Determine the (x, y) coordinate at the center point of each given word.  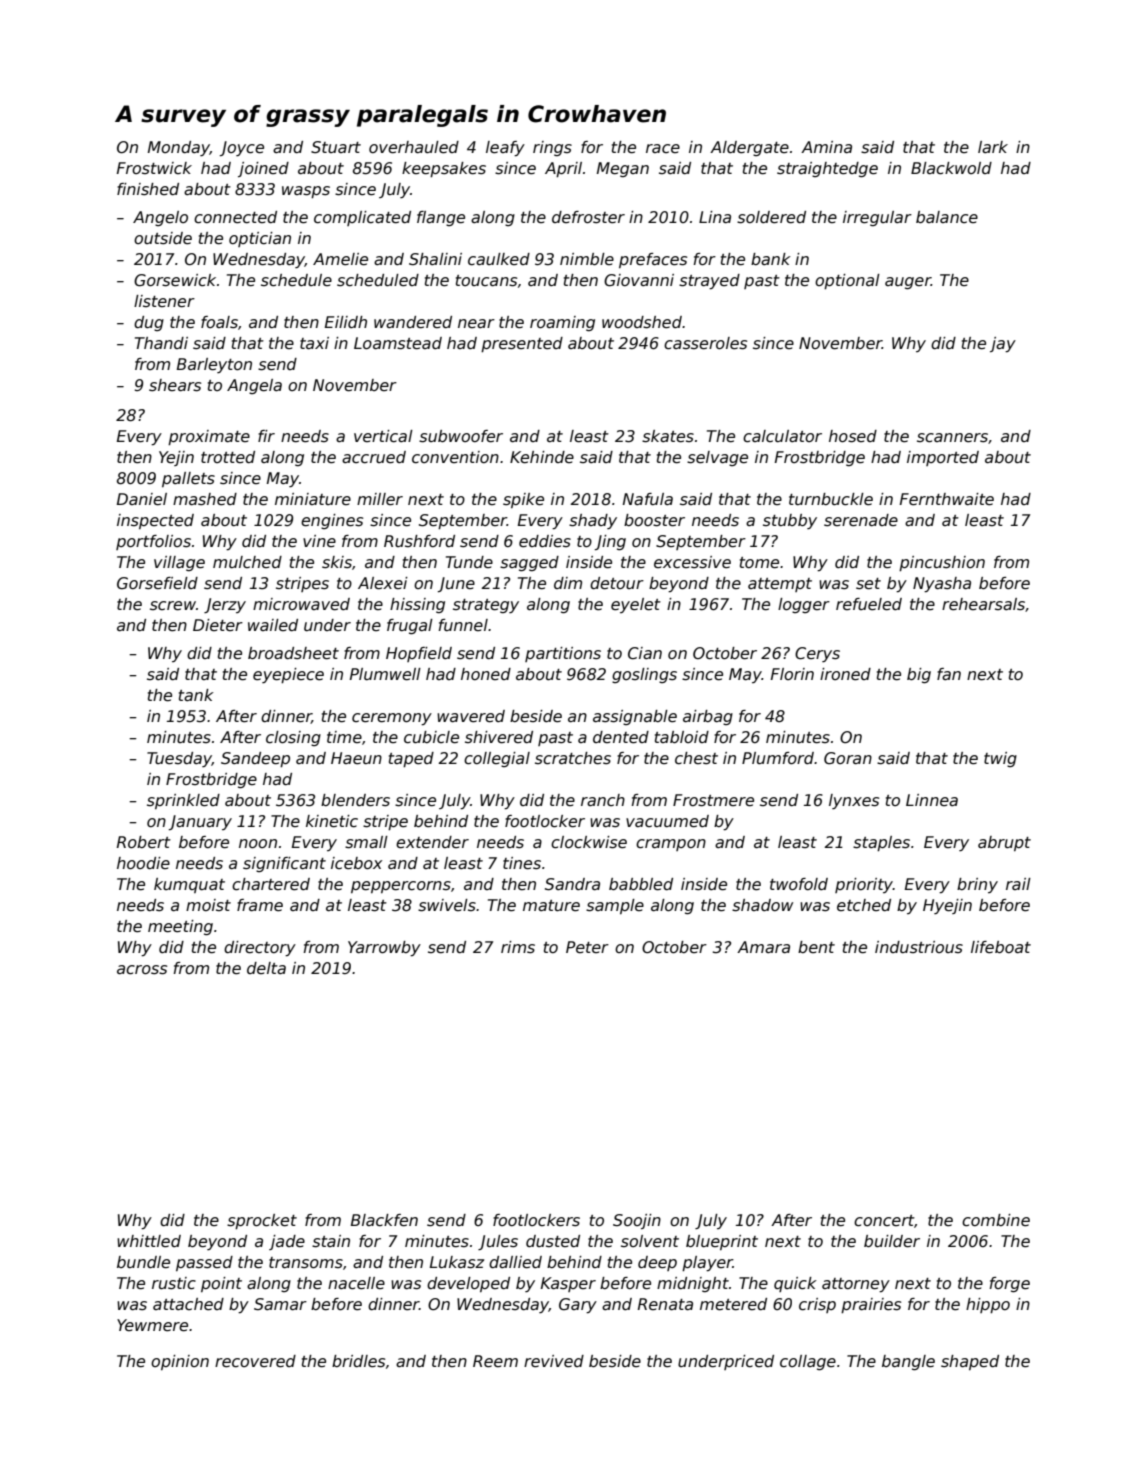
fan (949, 674)
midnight (693, 1284)
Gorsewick (175, 280)
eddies (545, 541)
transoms (306, 1263)
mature (551, 905)
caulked (499, 259)
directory (260, 949)
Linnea (932, 800)
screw (173, 606)
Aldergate (749, 148)
